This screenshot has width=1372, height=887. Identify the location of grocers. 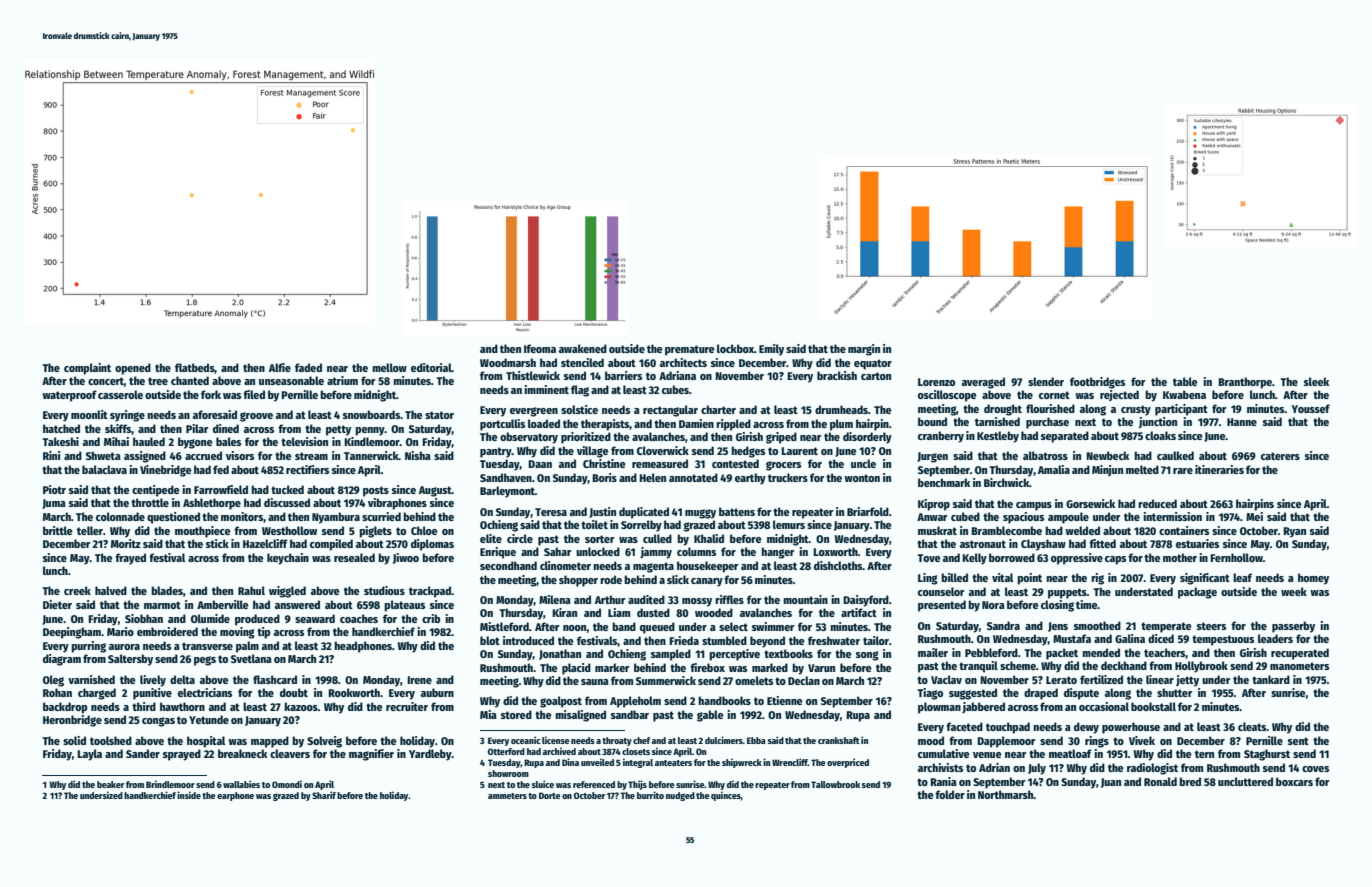
(783, 466).
